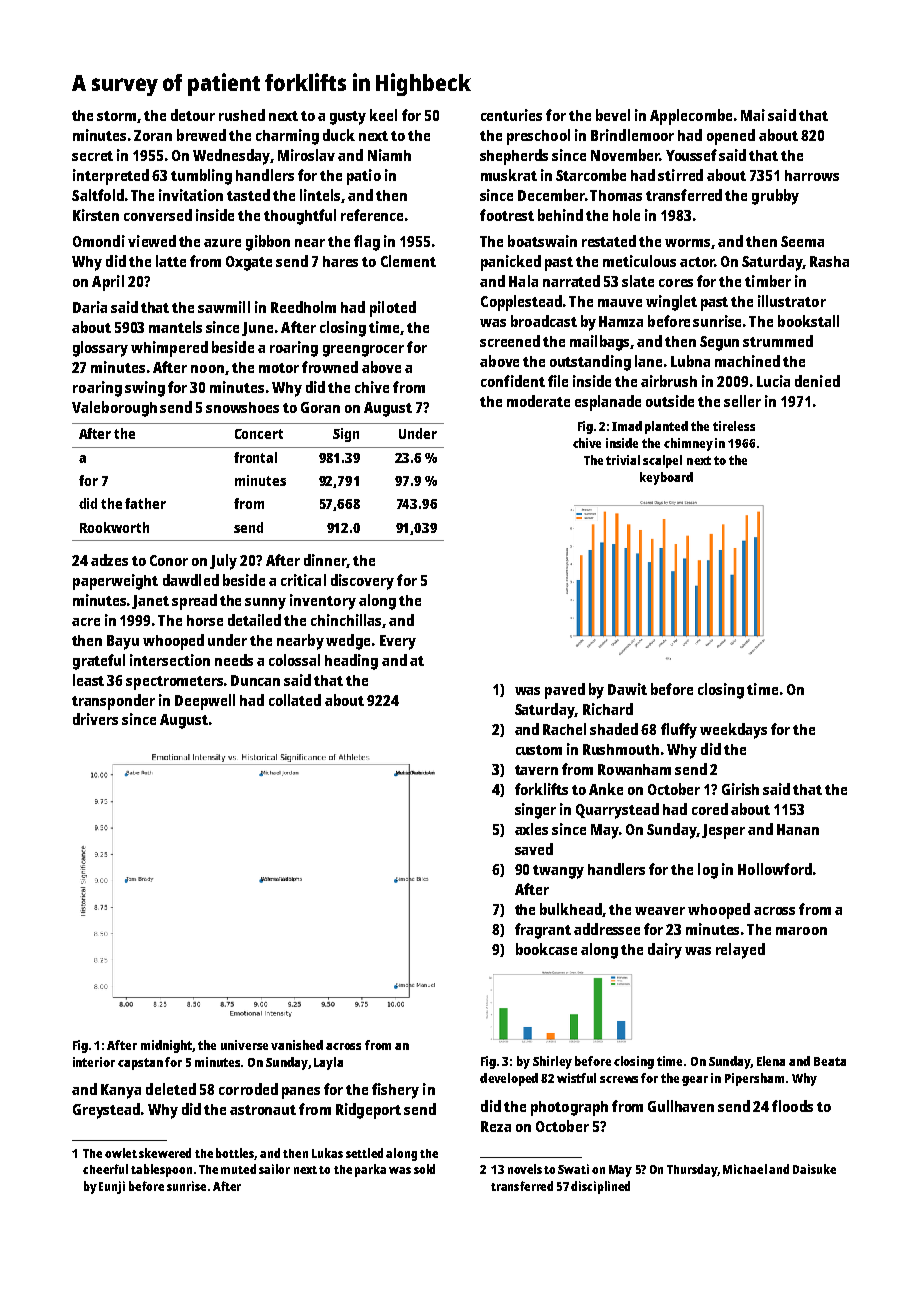  What do you see at coordinates (145, 503) in the document?
I see `father` at bounding box center [145, 503].
